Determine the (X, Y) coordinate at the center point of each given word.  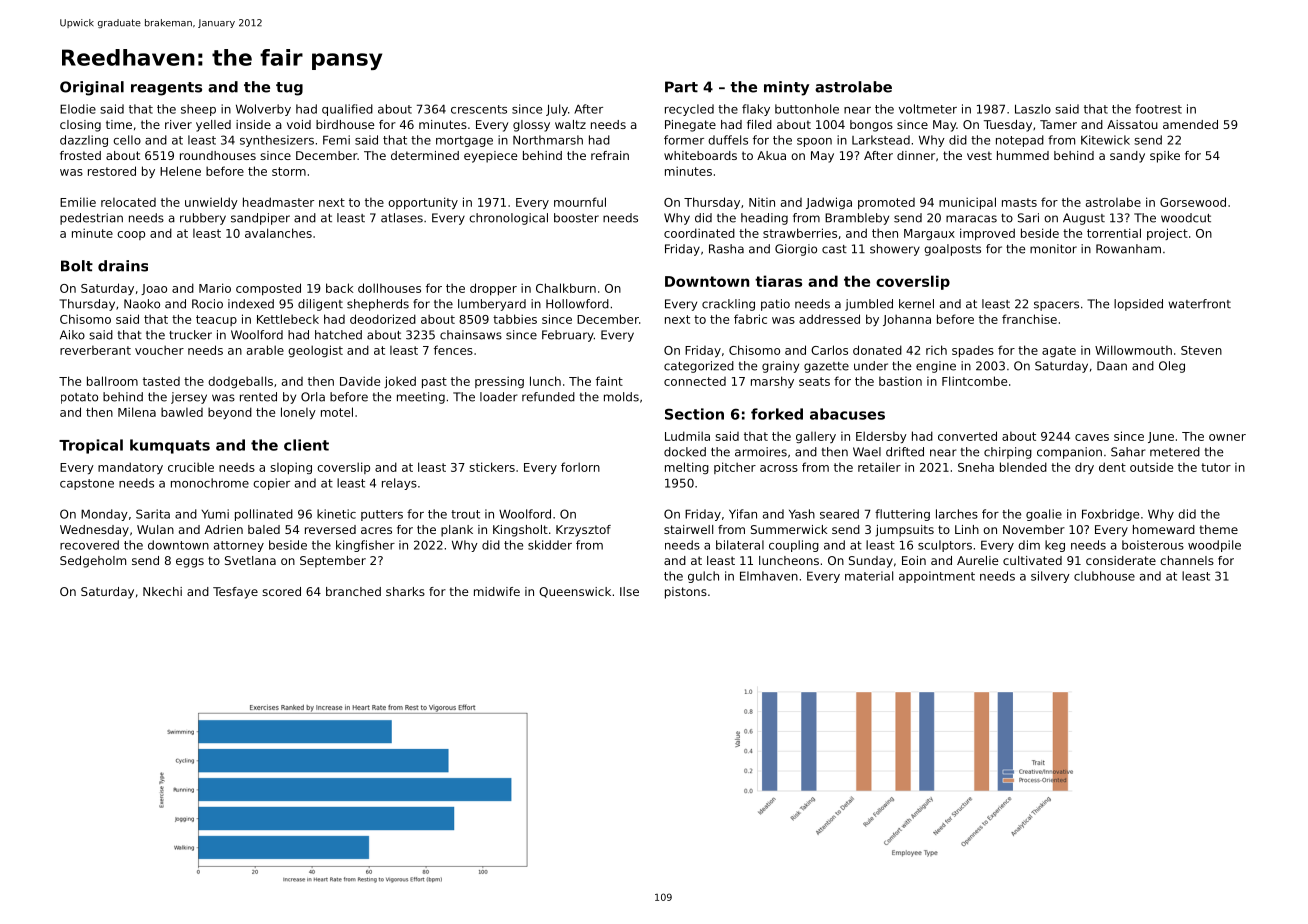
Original (92, 88)
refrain (610, 155)
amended (1190, 124)
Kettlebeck (288, 319)
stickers (492, 467)
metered (1175, 452)
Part (681, 87)
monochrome (210, 483)
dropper (493, 289)
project (1167, 234)
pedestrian (91, 219)
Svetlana (250, 560)
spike (1165, 157)
